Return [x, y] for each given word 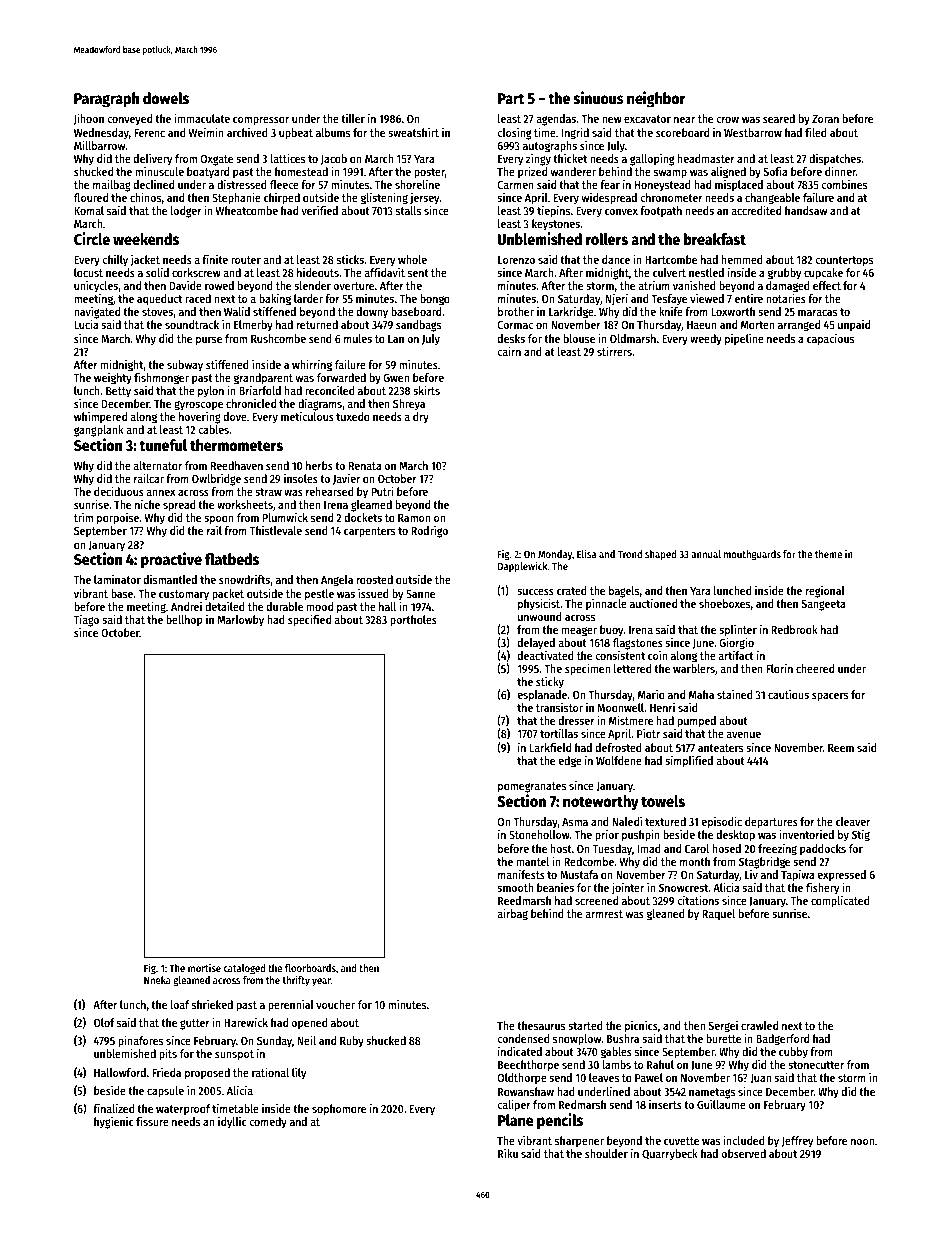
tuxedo [353, 416]
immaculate [202, 118]
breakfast [715, 239]
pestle [319, 595]
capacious [830, 340]
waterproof [183, 1110]
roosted [375, 579]
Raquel [718, 915]
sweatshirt [413, 132]
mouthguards [752, 555]
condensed [523, 1038]
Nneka [157, 980]
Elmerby [253, 326]
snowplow [577, 1040]
